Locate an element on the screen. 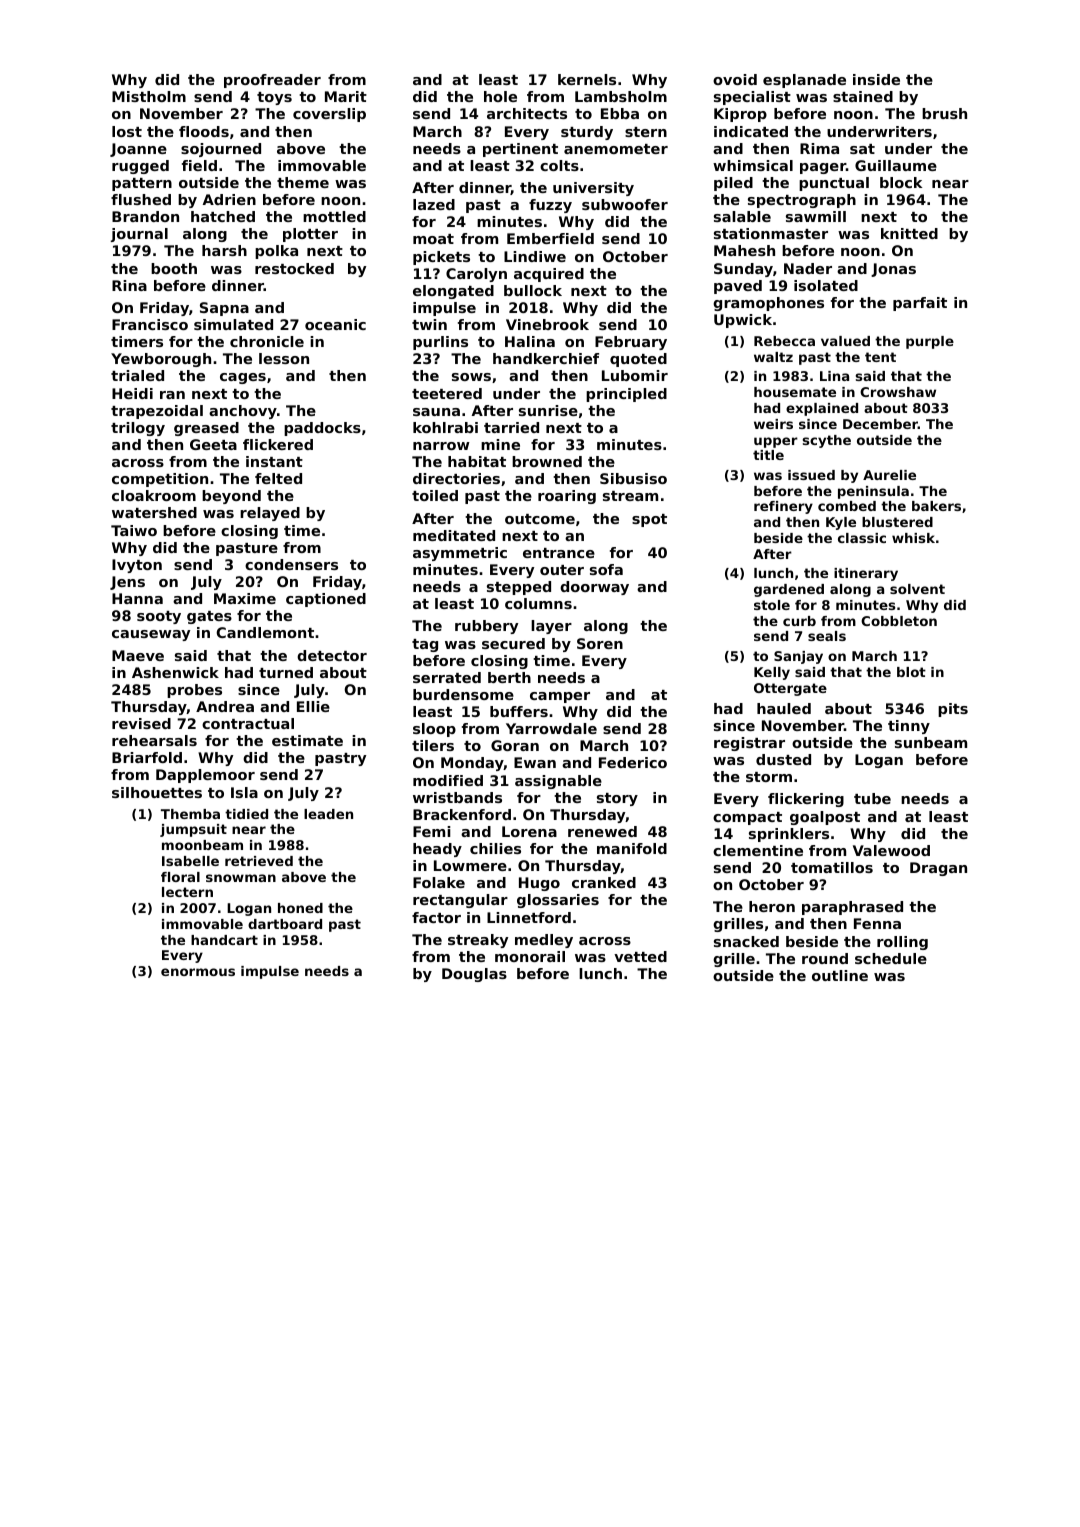 The width and height of the screenshot is (1080, 1527). Douglas is located at coordinates (474, 975).
